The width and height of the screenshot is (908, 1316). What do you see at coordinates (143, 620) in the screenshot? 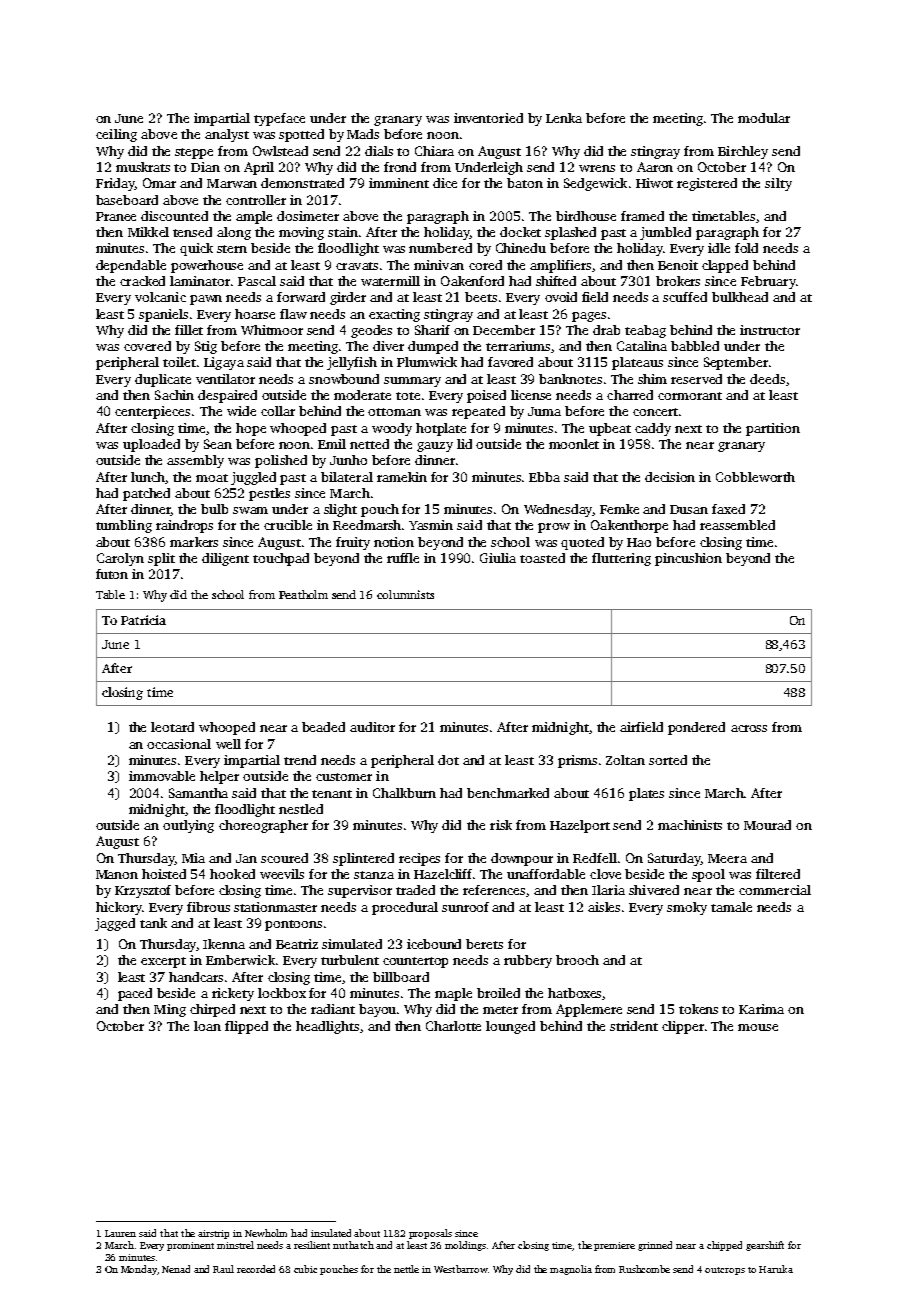
I see `Patricia` at bounding box center [143, 620].
